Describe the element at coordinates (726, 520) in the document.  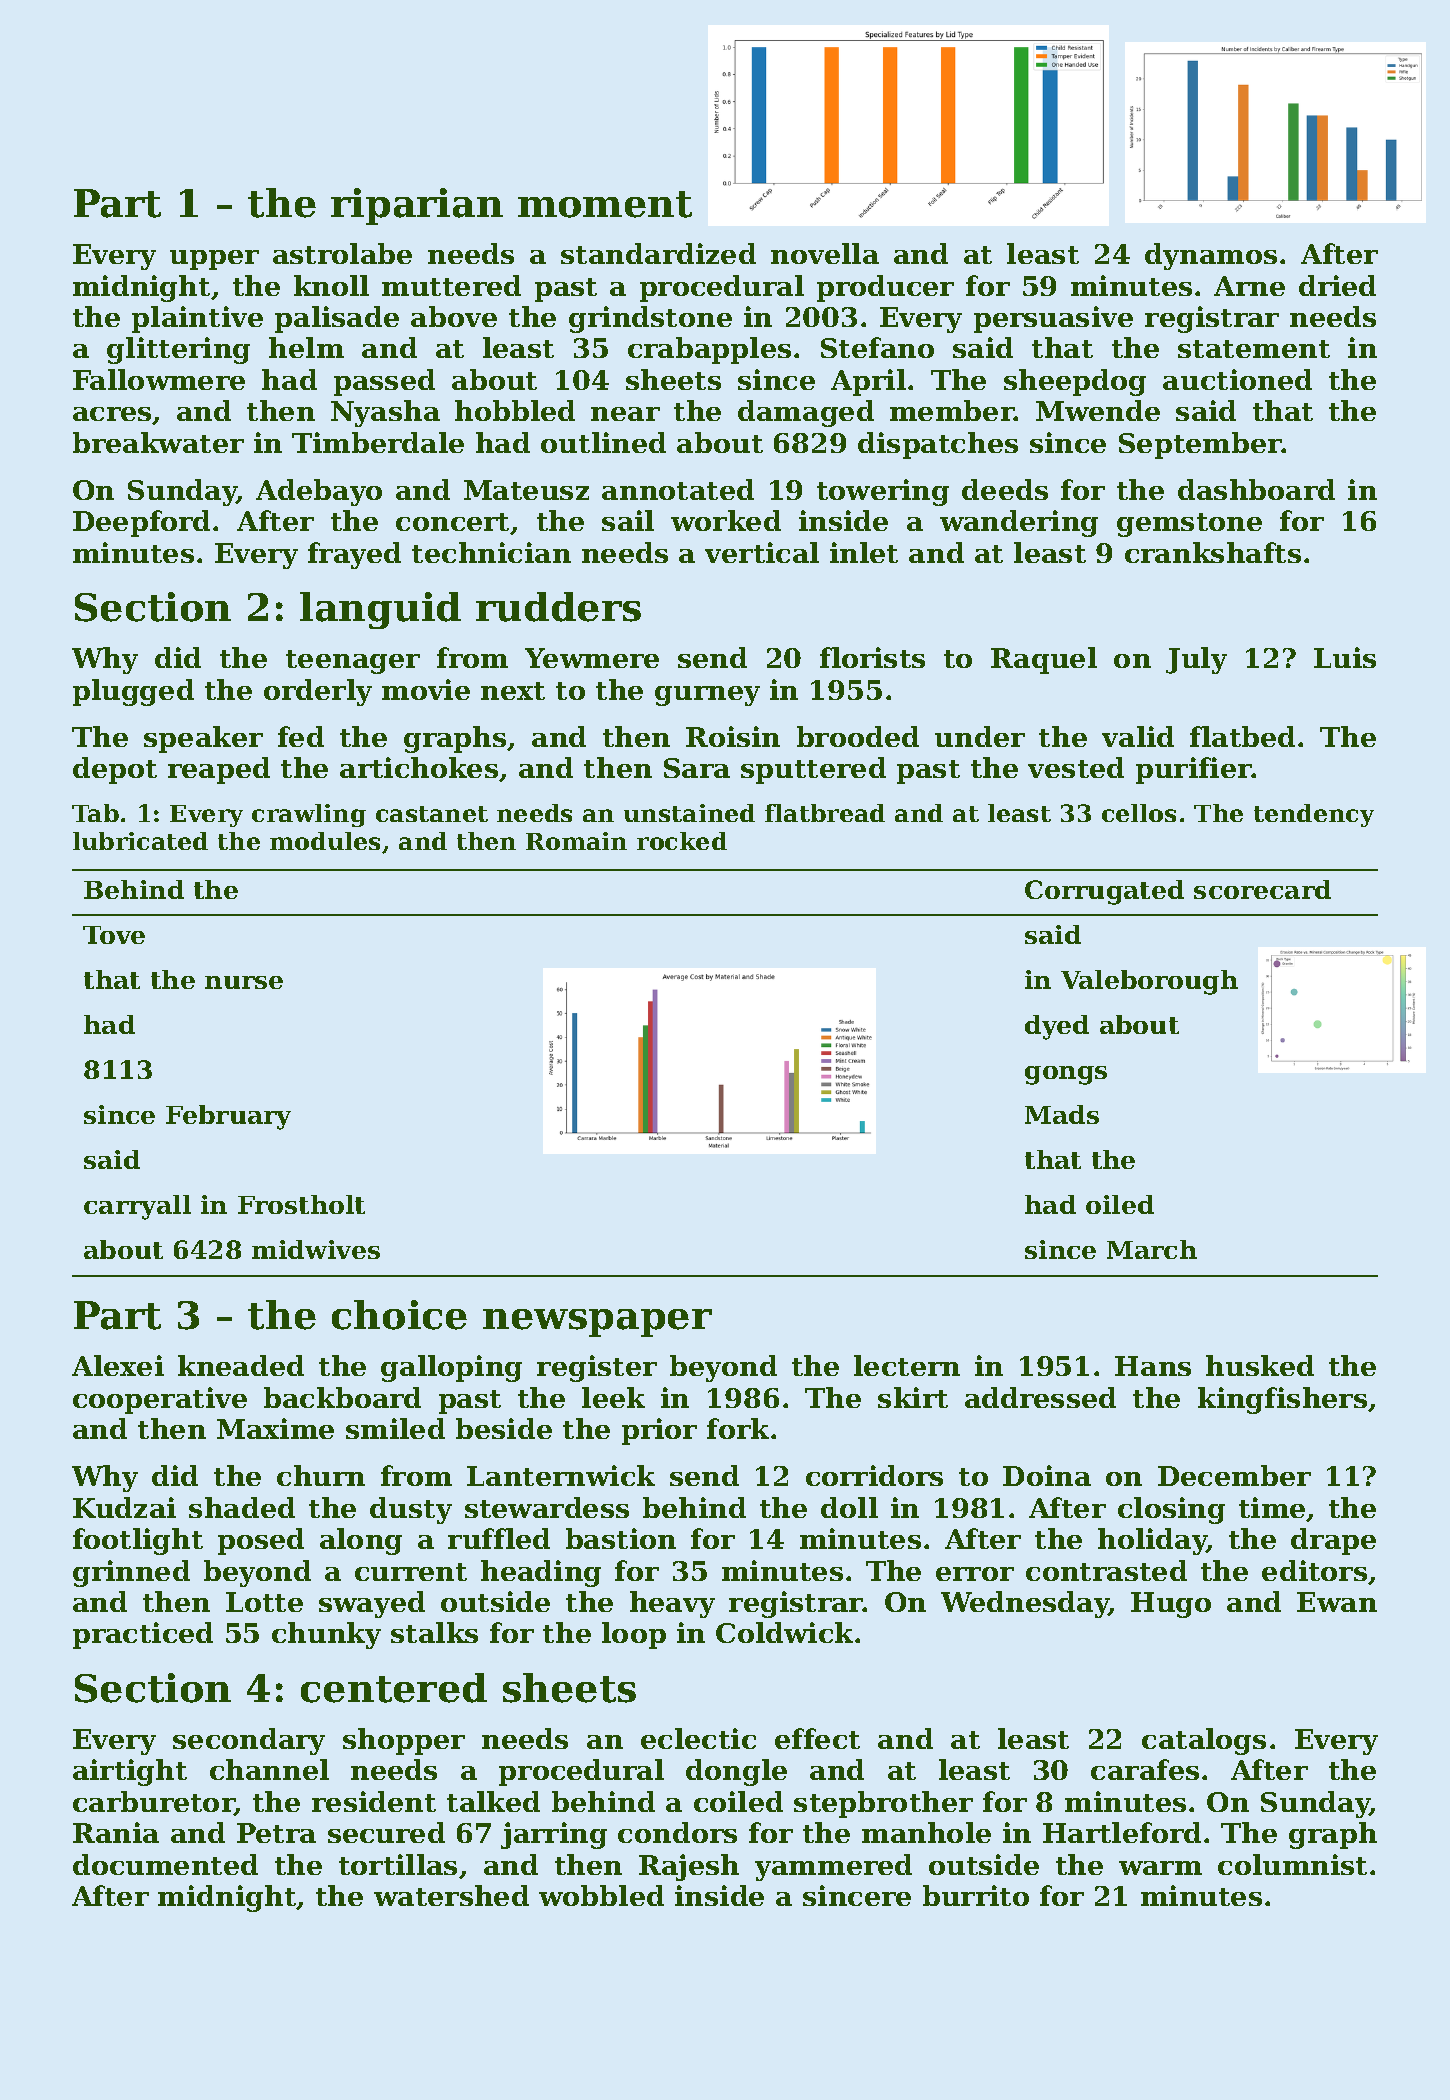
I see `worked` at that location.
